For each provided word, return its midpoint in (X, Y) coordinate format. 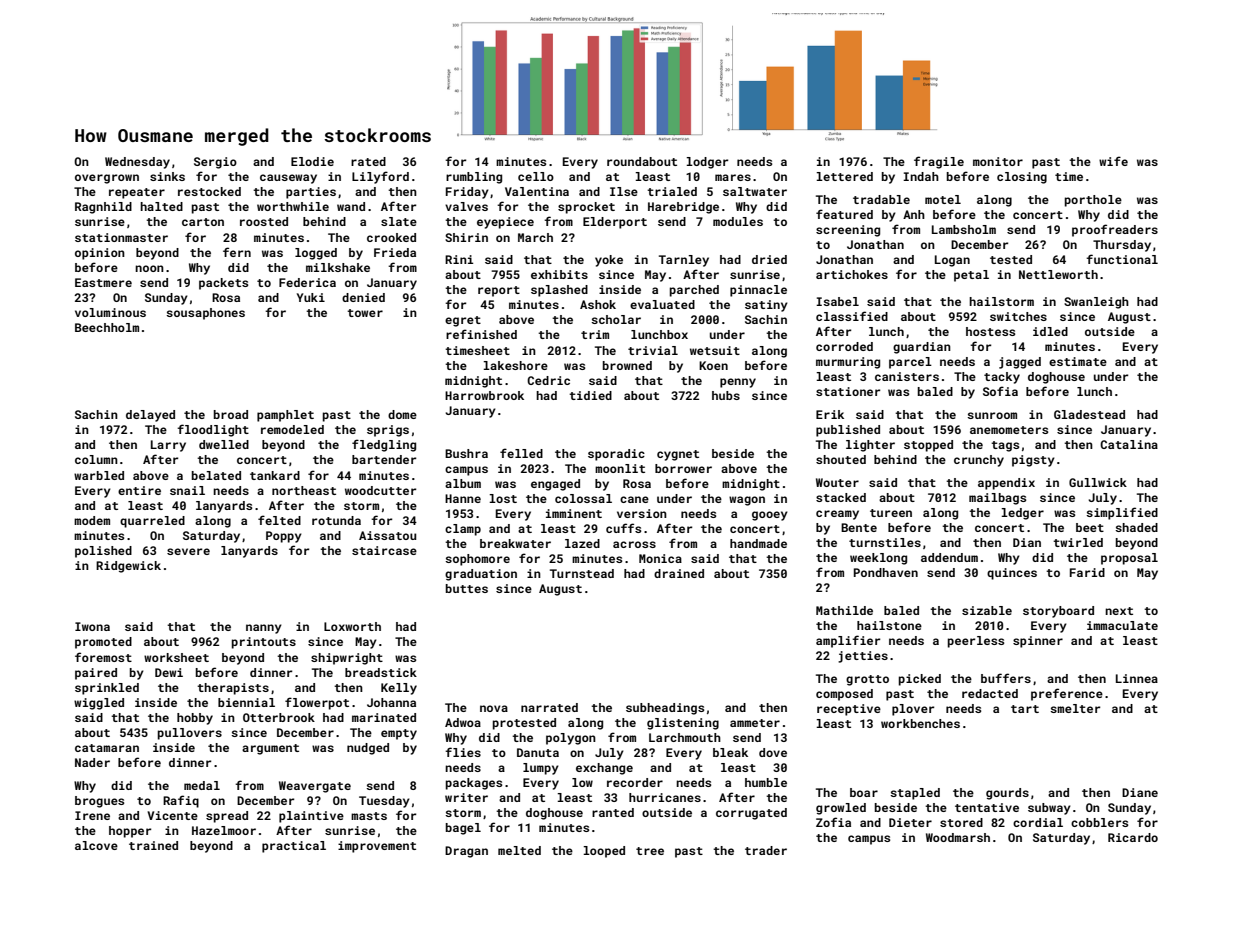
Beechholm (107, 327)
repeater (137, 193)
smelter (1075, 708)
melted (519, 850)
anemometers (1009, 430)
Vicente (172, 815)
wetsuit (715, 350)
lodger (707, 163)
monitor (998, 161)
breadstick (381, 672)
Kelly (399, 689)
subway (1049, 809)
